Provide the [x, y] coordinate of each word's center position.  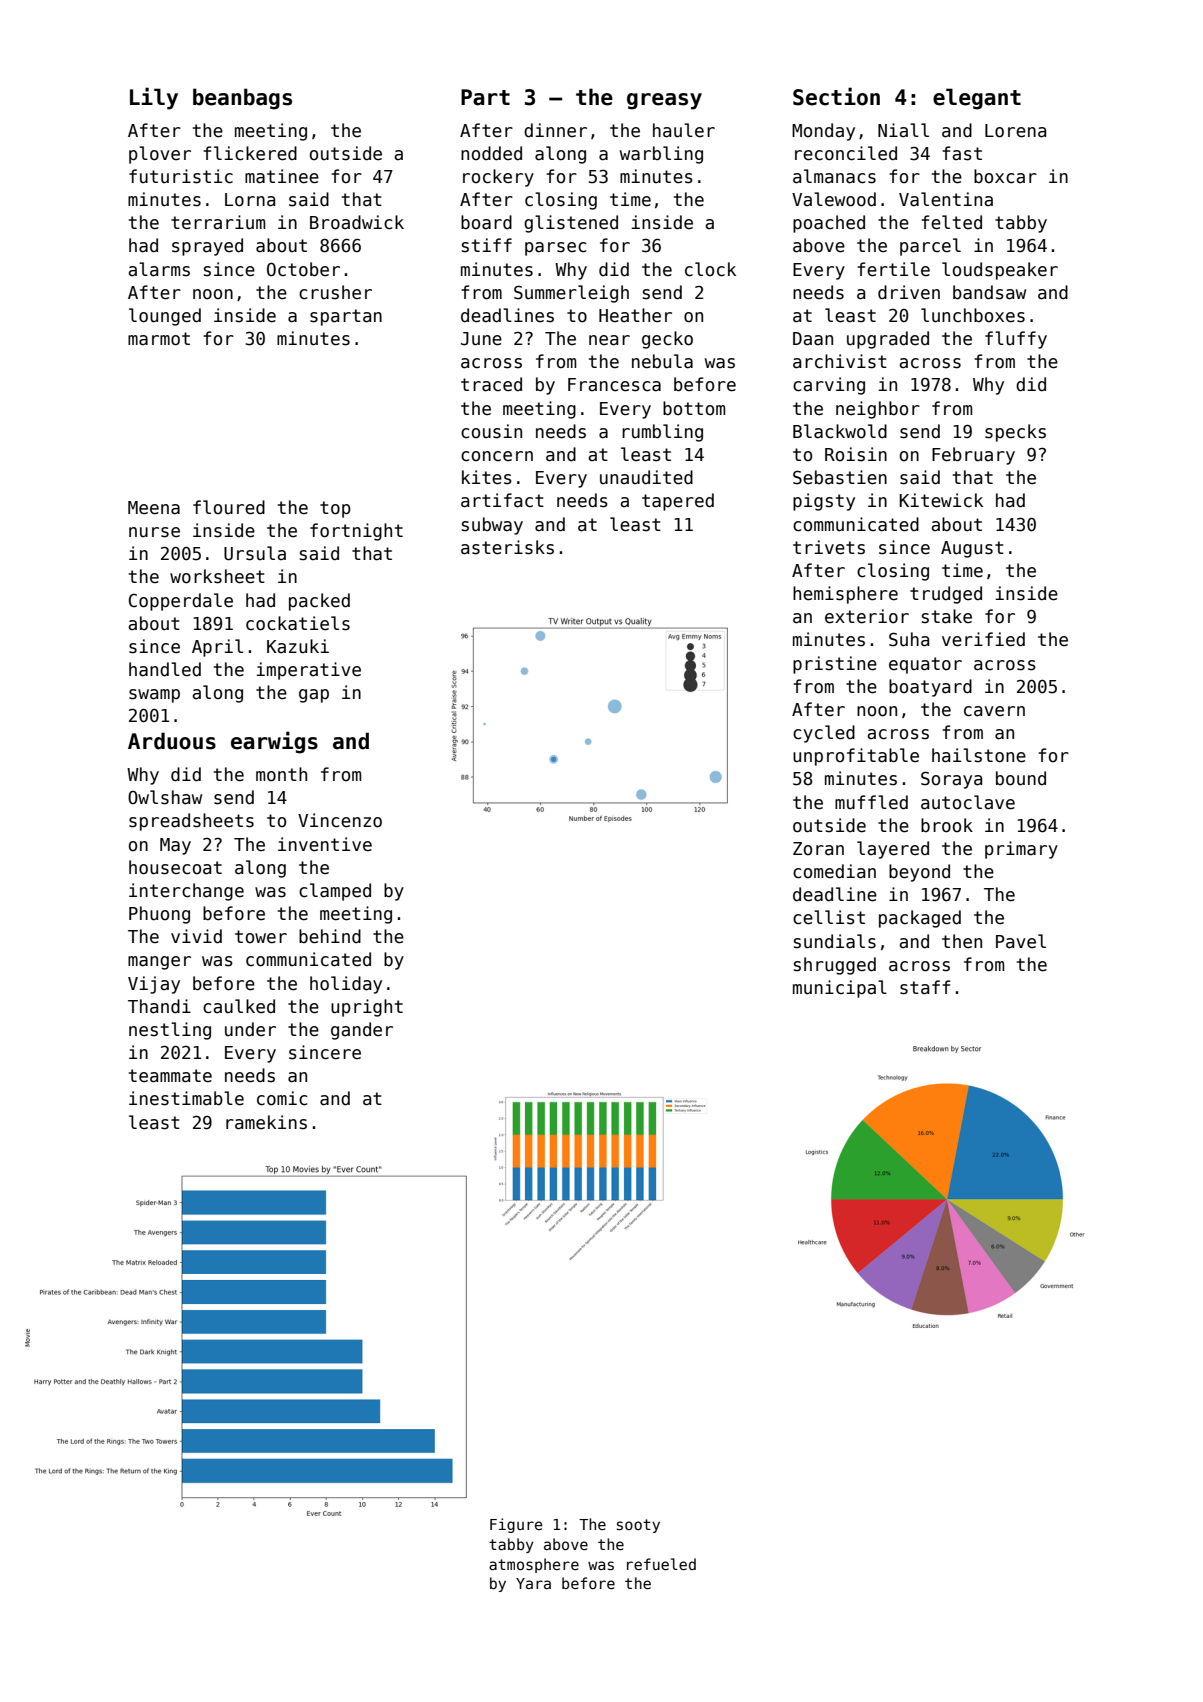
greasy [664, 101]
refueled [661, 1564]
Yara [533, 1583]
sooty [638, 1526]
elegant [977, 99]
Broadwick [357, 222]
